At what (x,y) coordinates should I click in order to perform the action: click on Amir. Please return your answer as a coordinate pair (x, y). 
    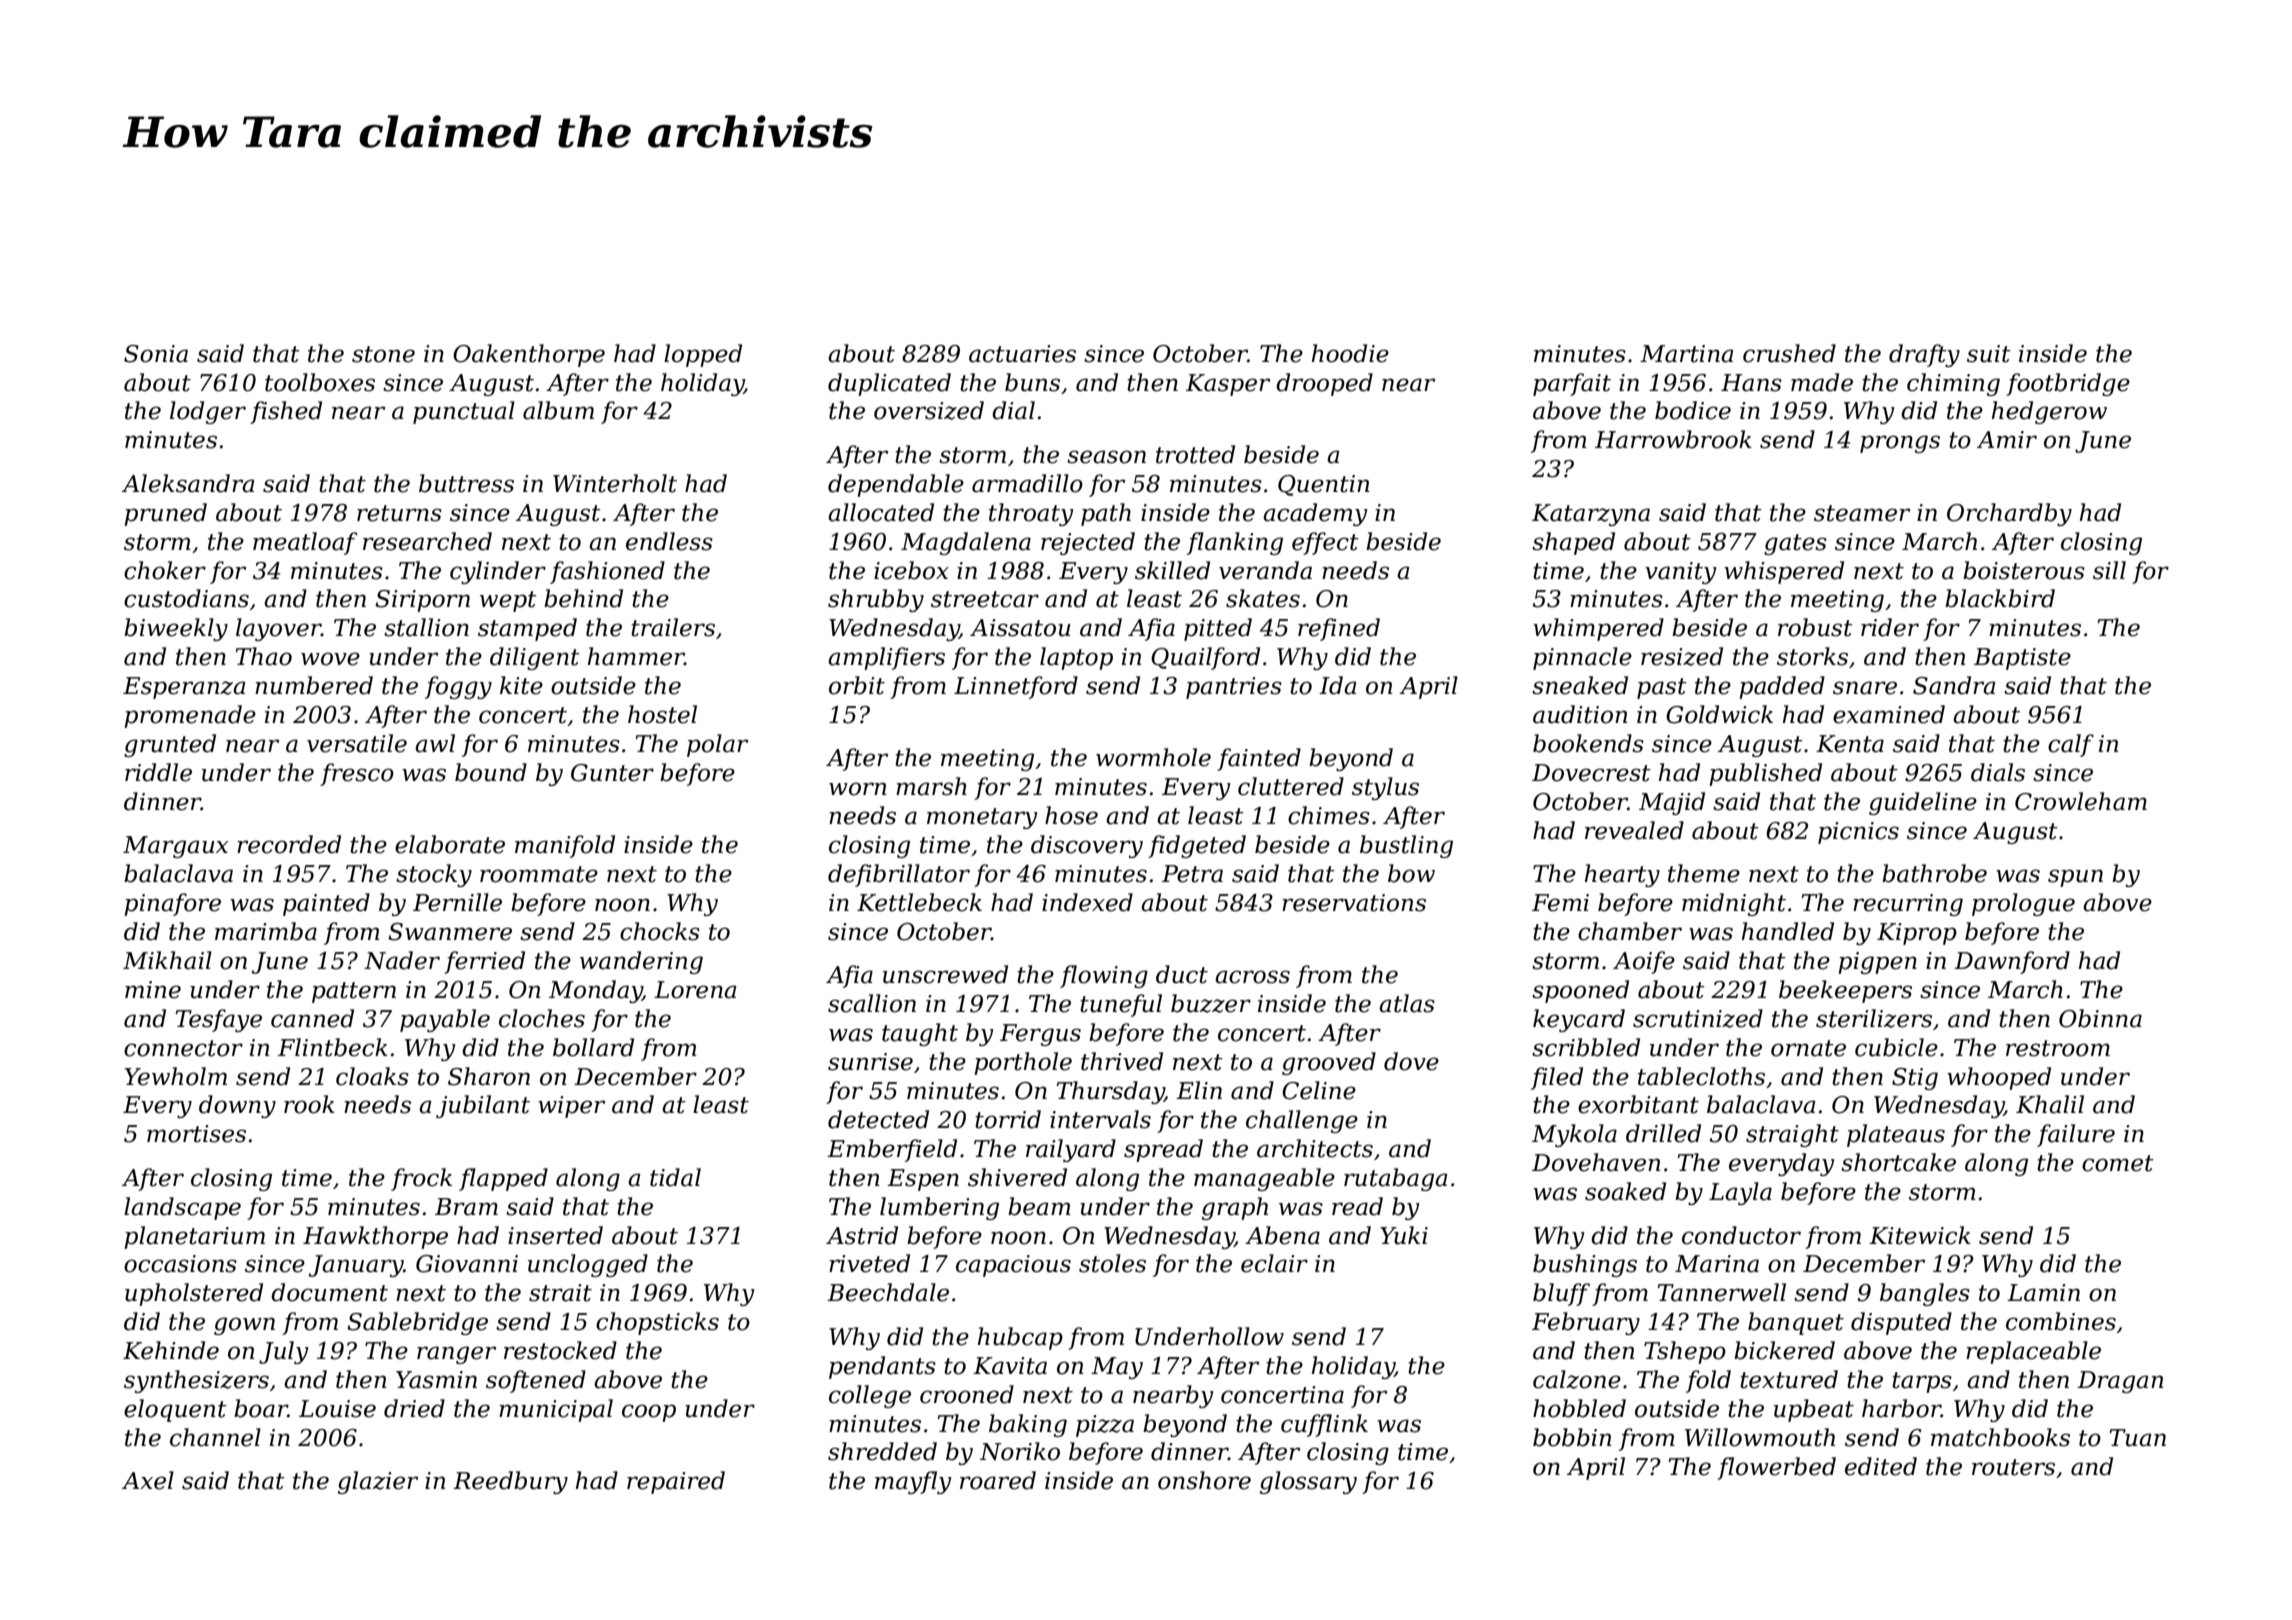
    Looking at the image, I should click on (2007, 439).
